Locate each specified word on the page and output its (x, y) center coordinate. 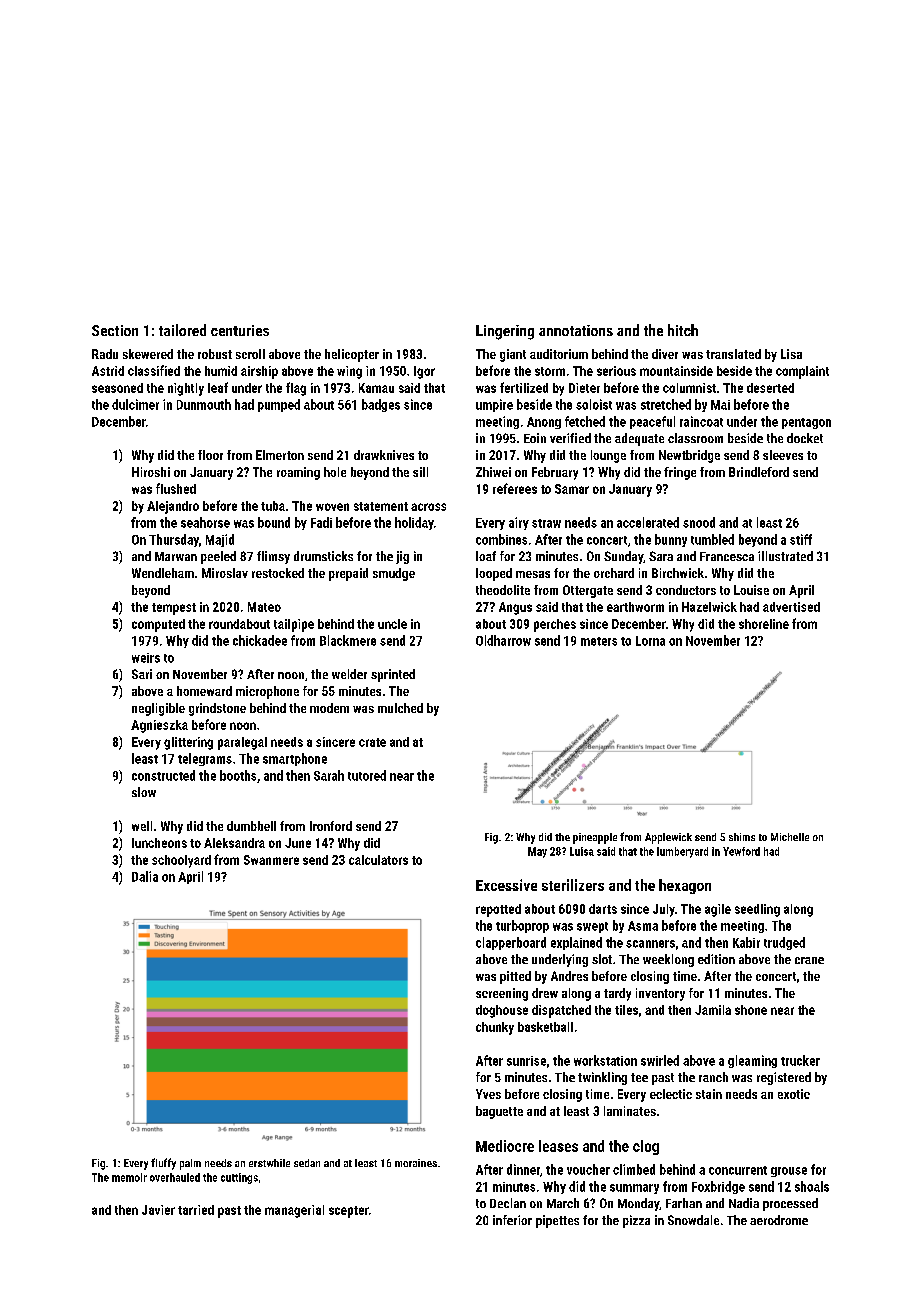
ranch (713, 1077)
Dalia (145, 876)
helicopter (352, 355)
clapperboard (511, 943)
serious (616, 371)
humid (221, 371)
